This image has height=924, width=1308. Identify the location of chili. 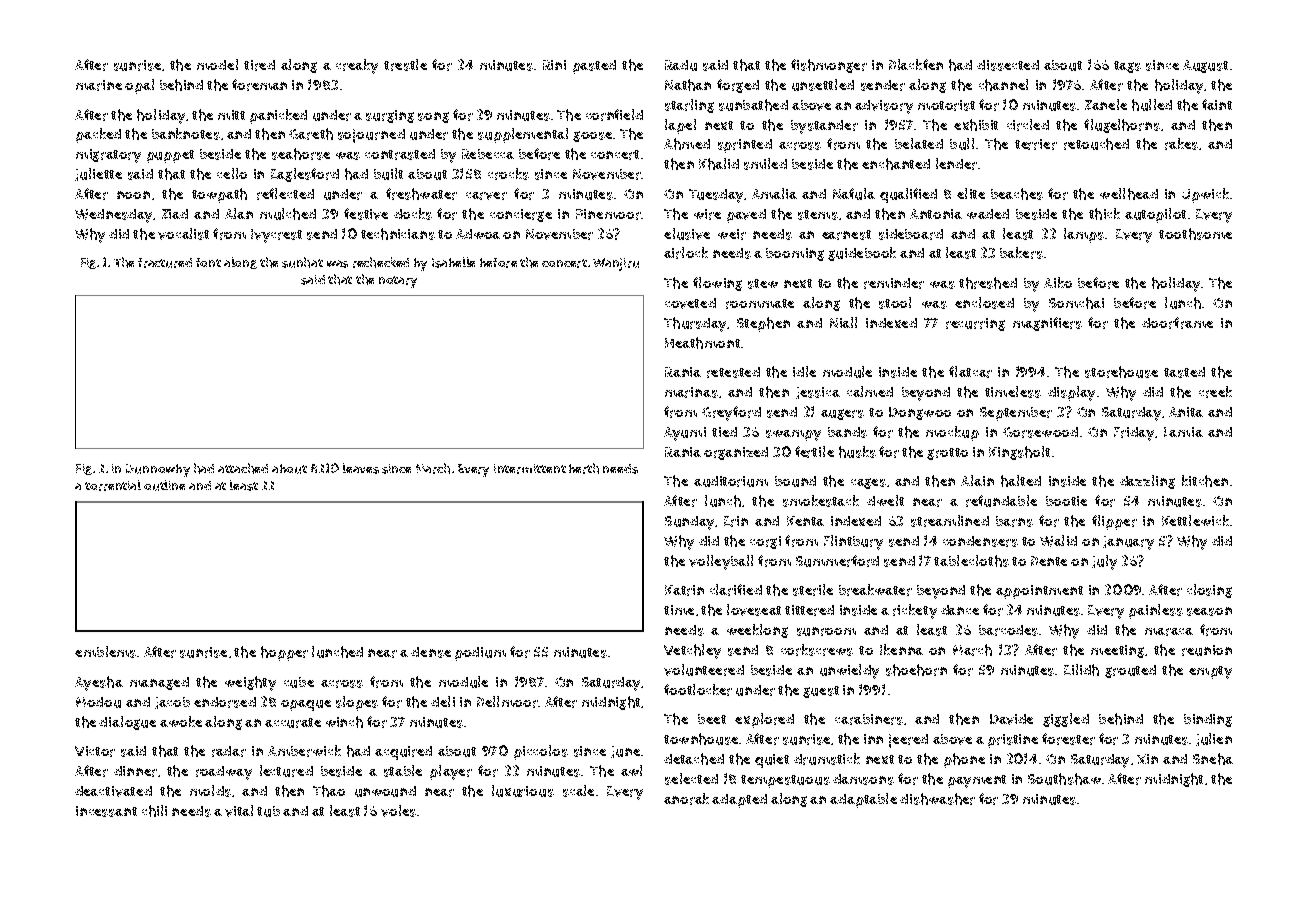
(154, 811).
